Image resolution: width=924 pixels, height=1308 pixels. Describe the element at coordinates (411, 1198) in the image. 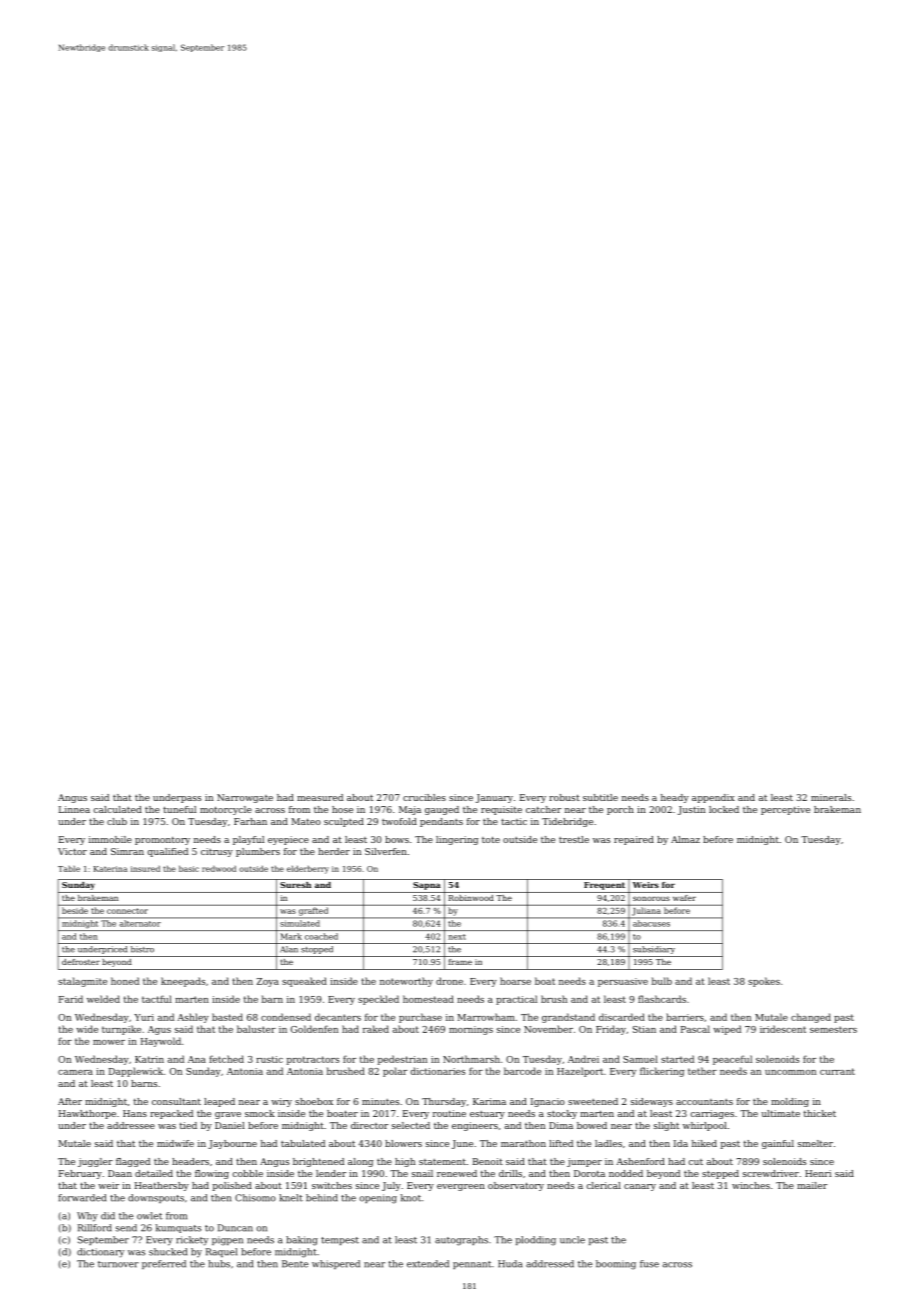

I see `knot` at that location.
